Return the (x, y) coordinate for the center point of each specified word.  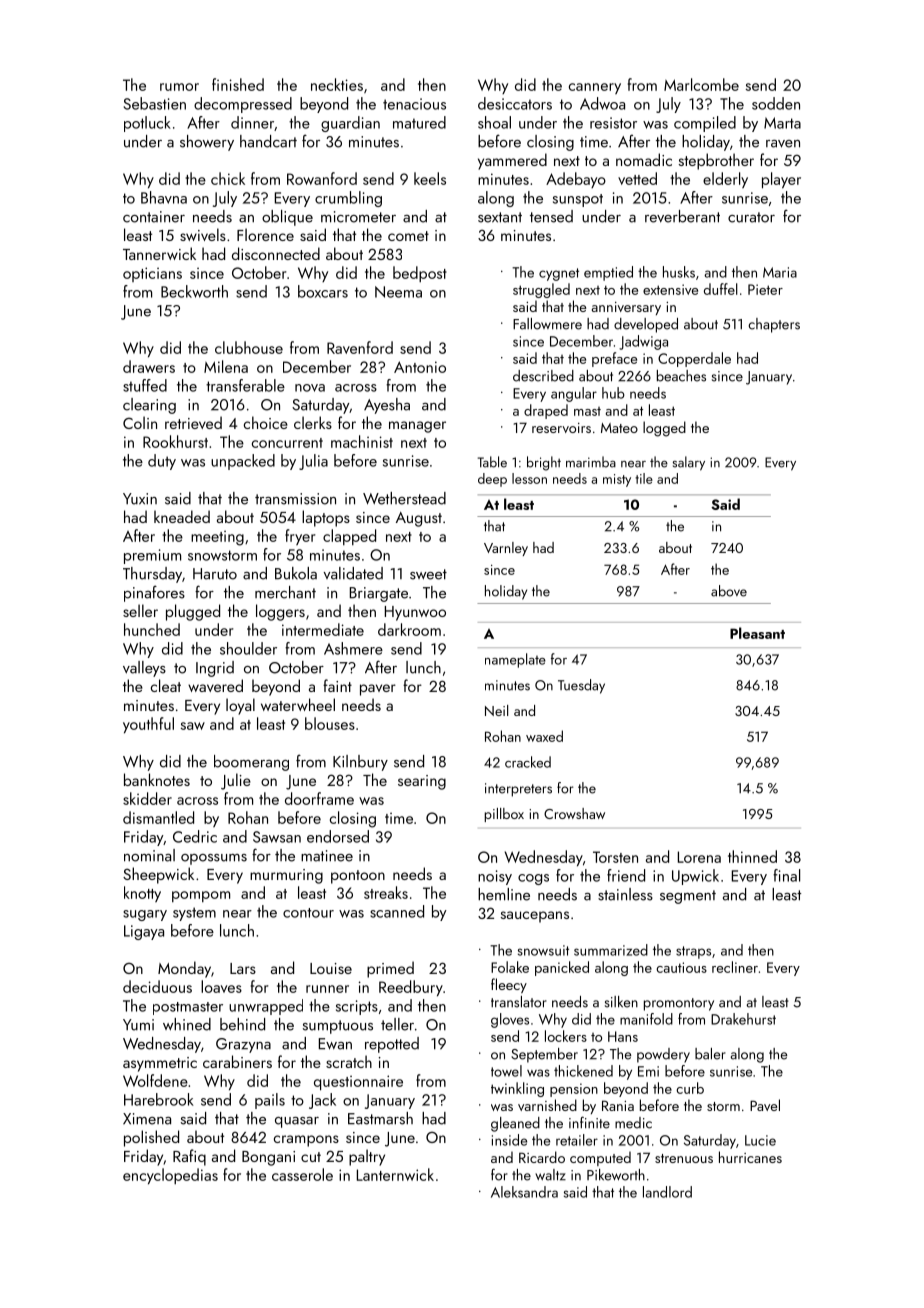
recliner (735, 967)
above (729, 591)
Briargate (379, 594)
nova (310, 388)
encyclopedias (170, 1176)
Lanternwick (395, 1174)
